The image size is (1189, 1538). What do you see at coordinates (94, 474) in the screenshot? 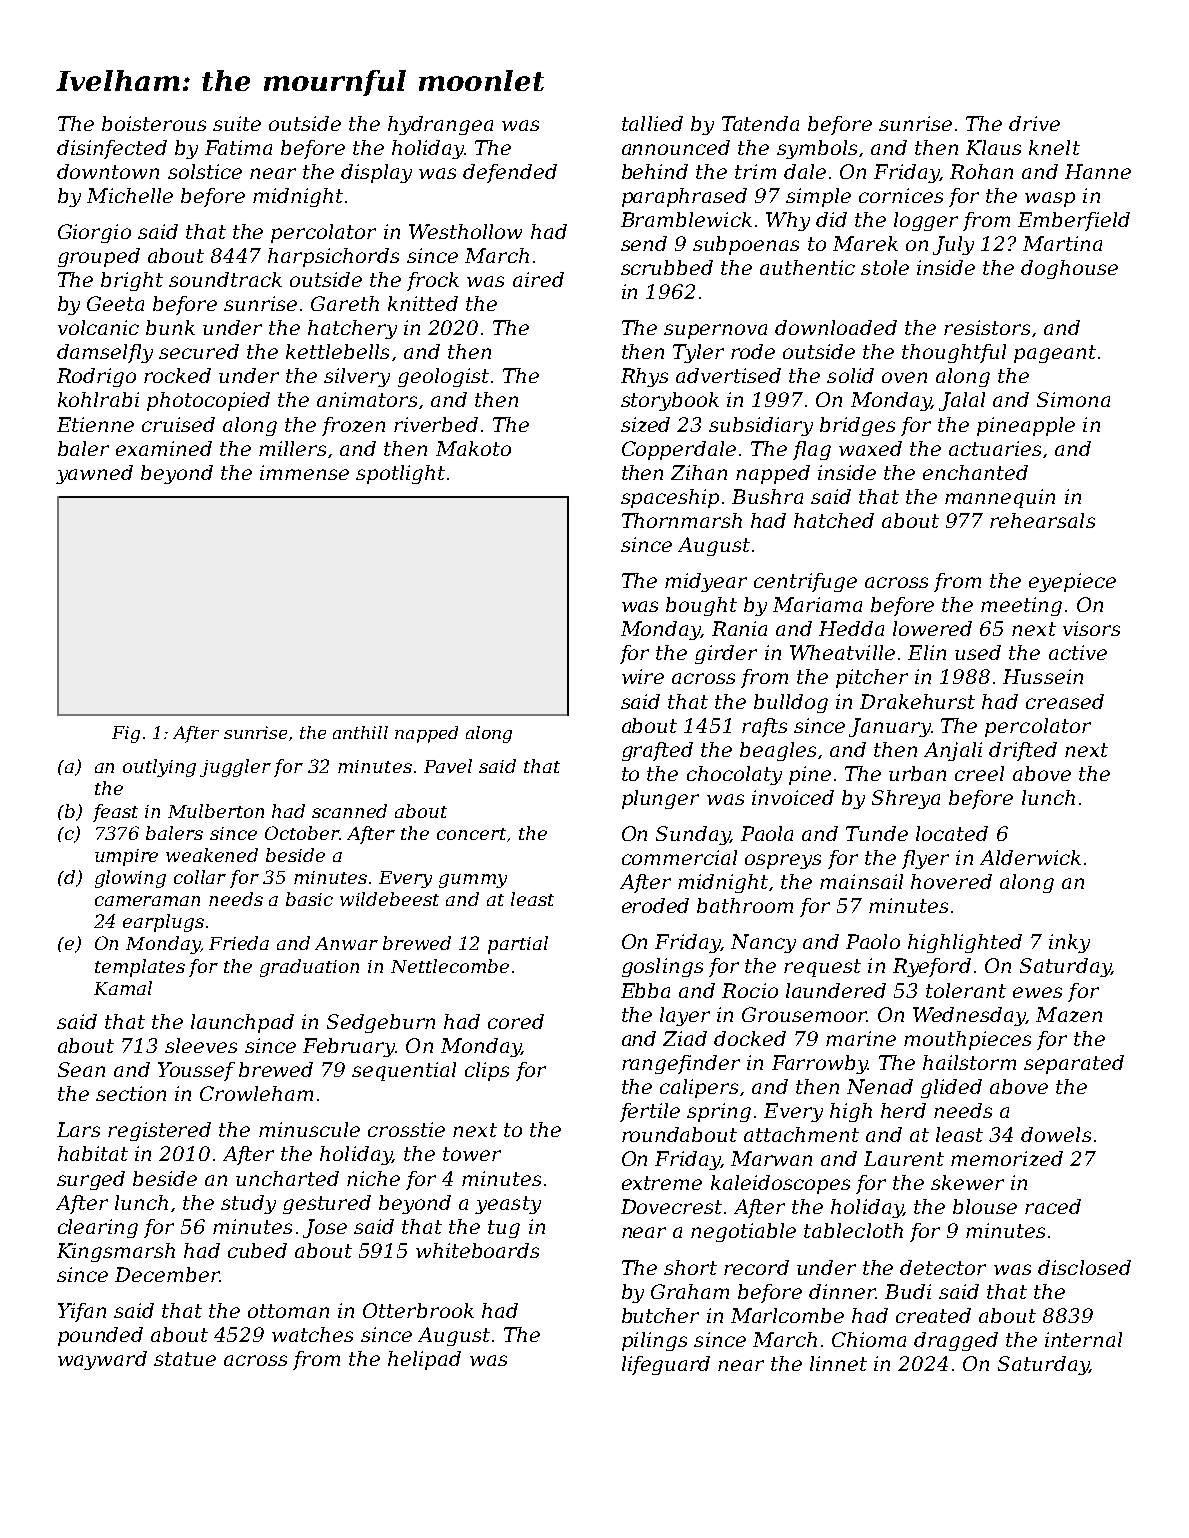
I see `yawned` at bounding box center [94, 474].
